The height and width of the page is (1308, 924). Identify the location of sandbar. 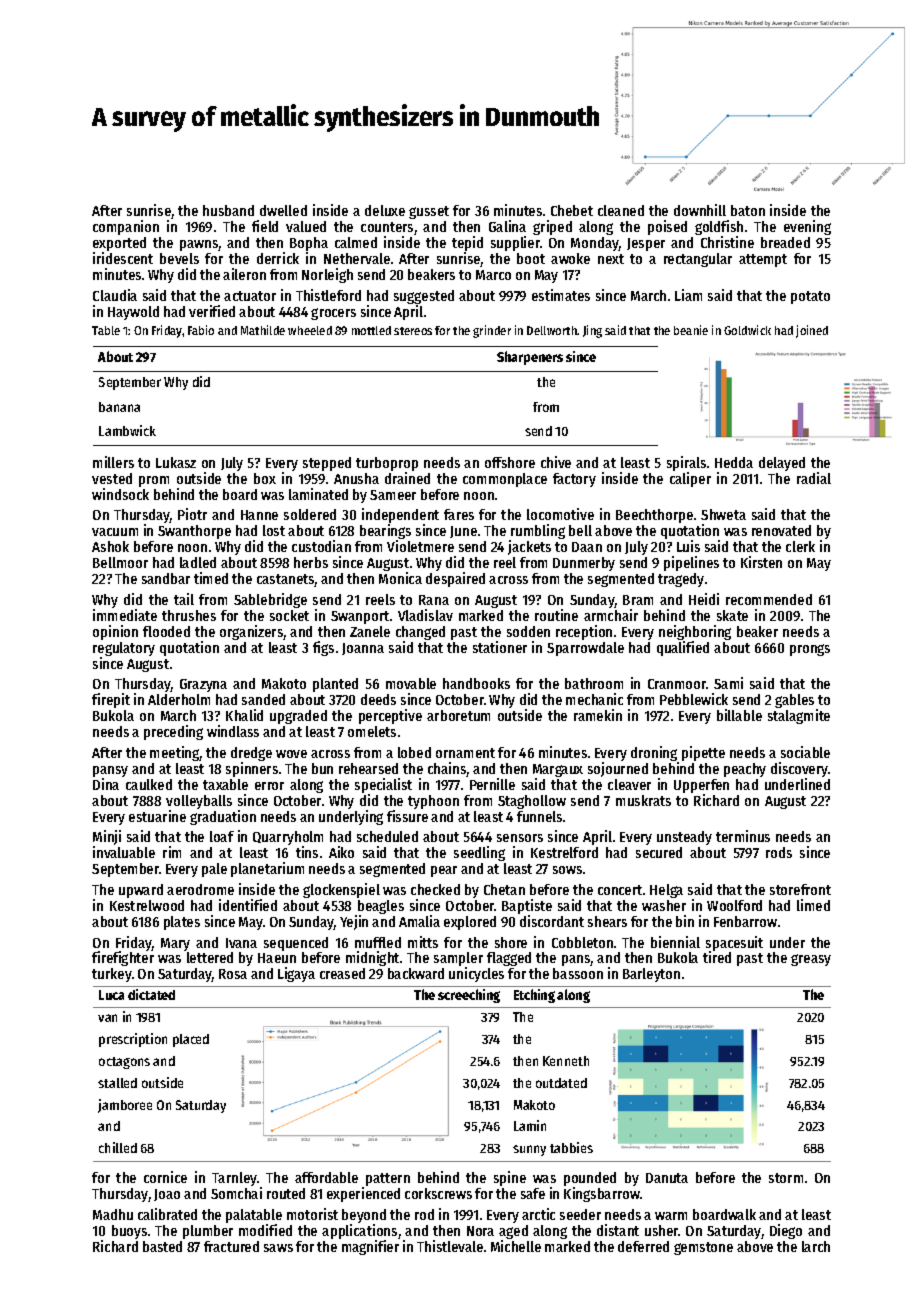
(166, 578).
